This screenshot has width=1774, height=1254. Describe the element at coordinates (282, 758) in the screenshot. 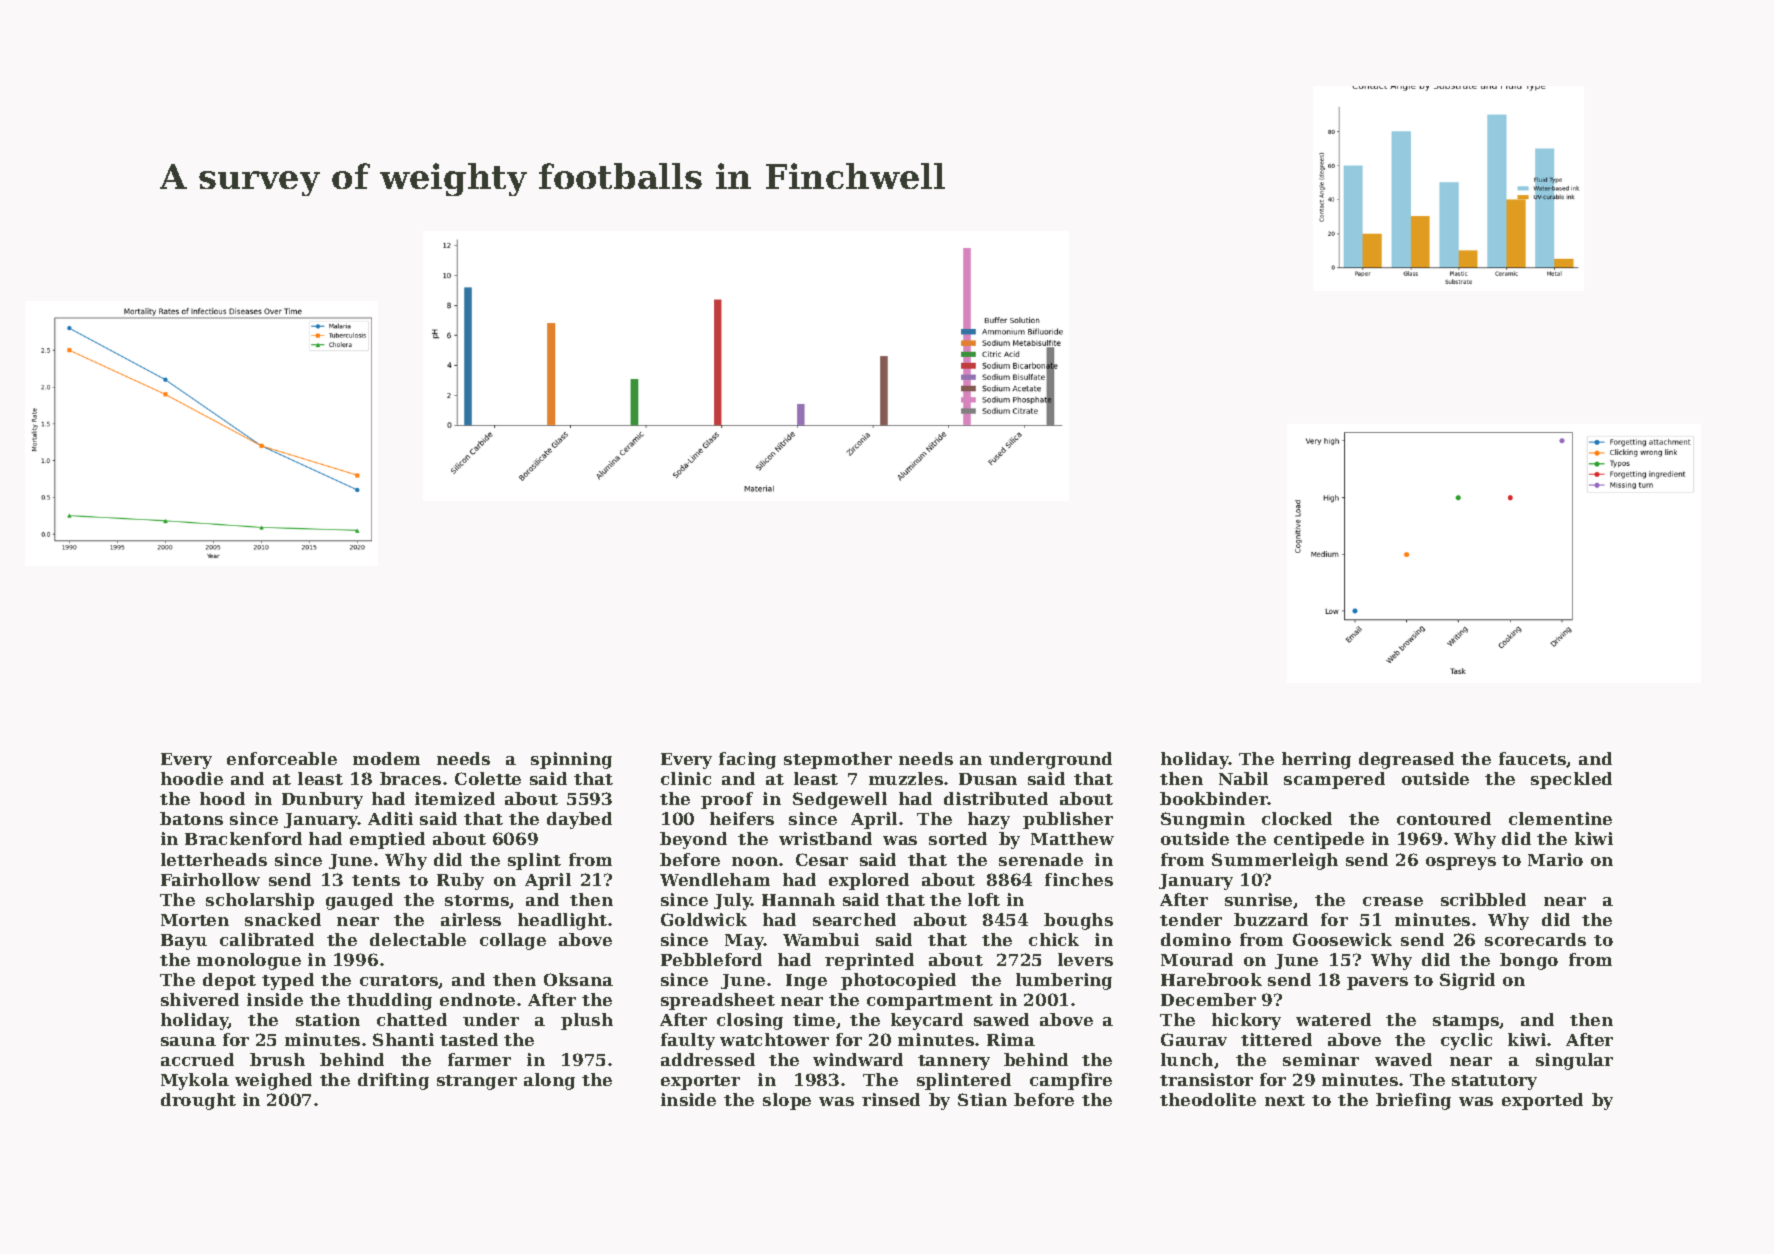

I see `enforceable` at that location.
